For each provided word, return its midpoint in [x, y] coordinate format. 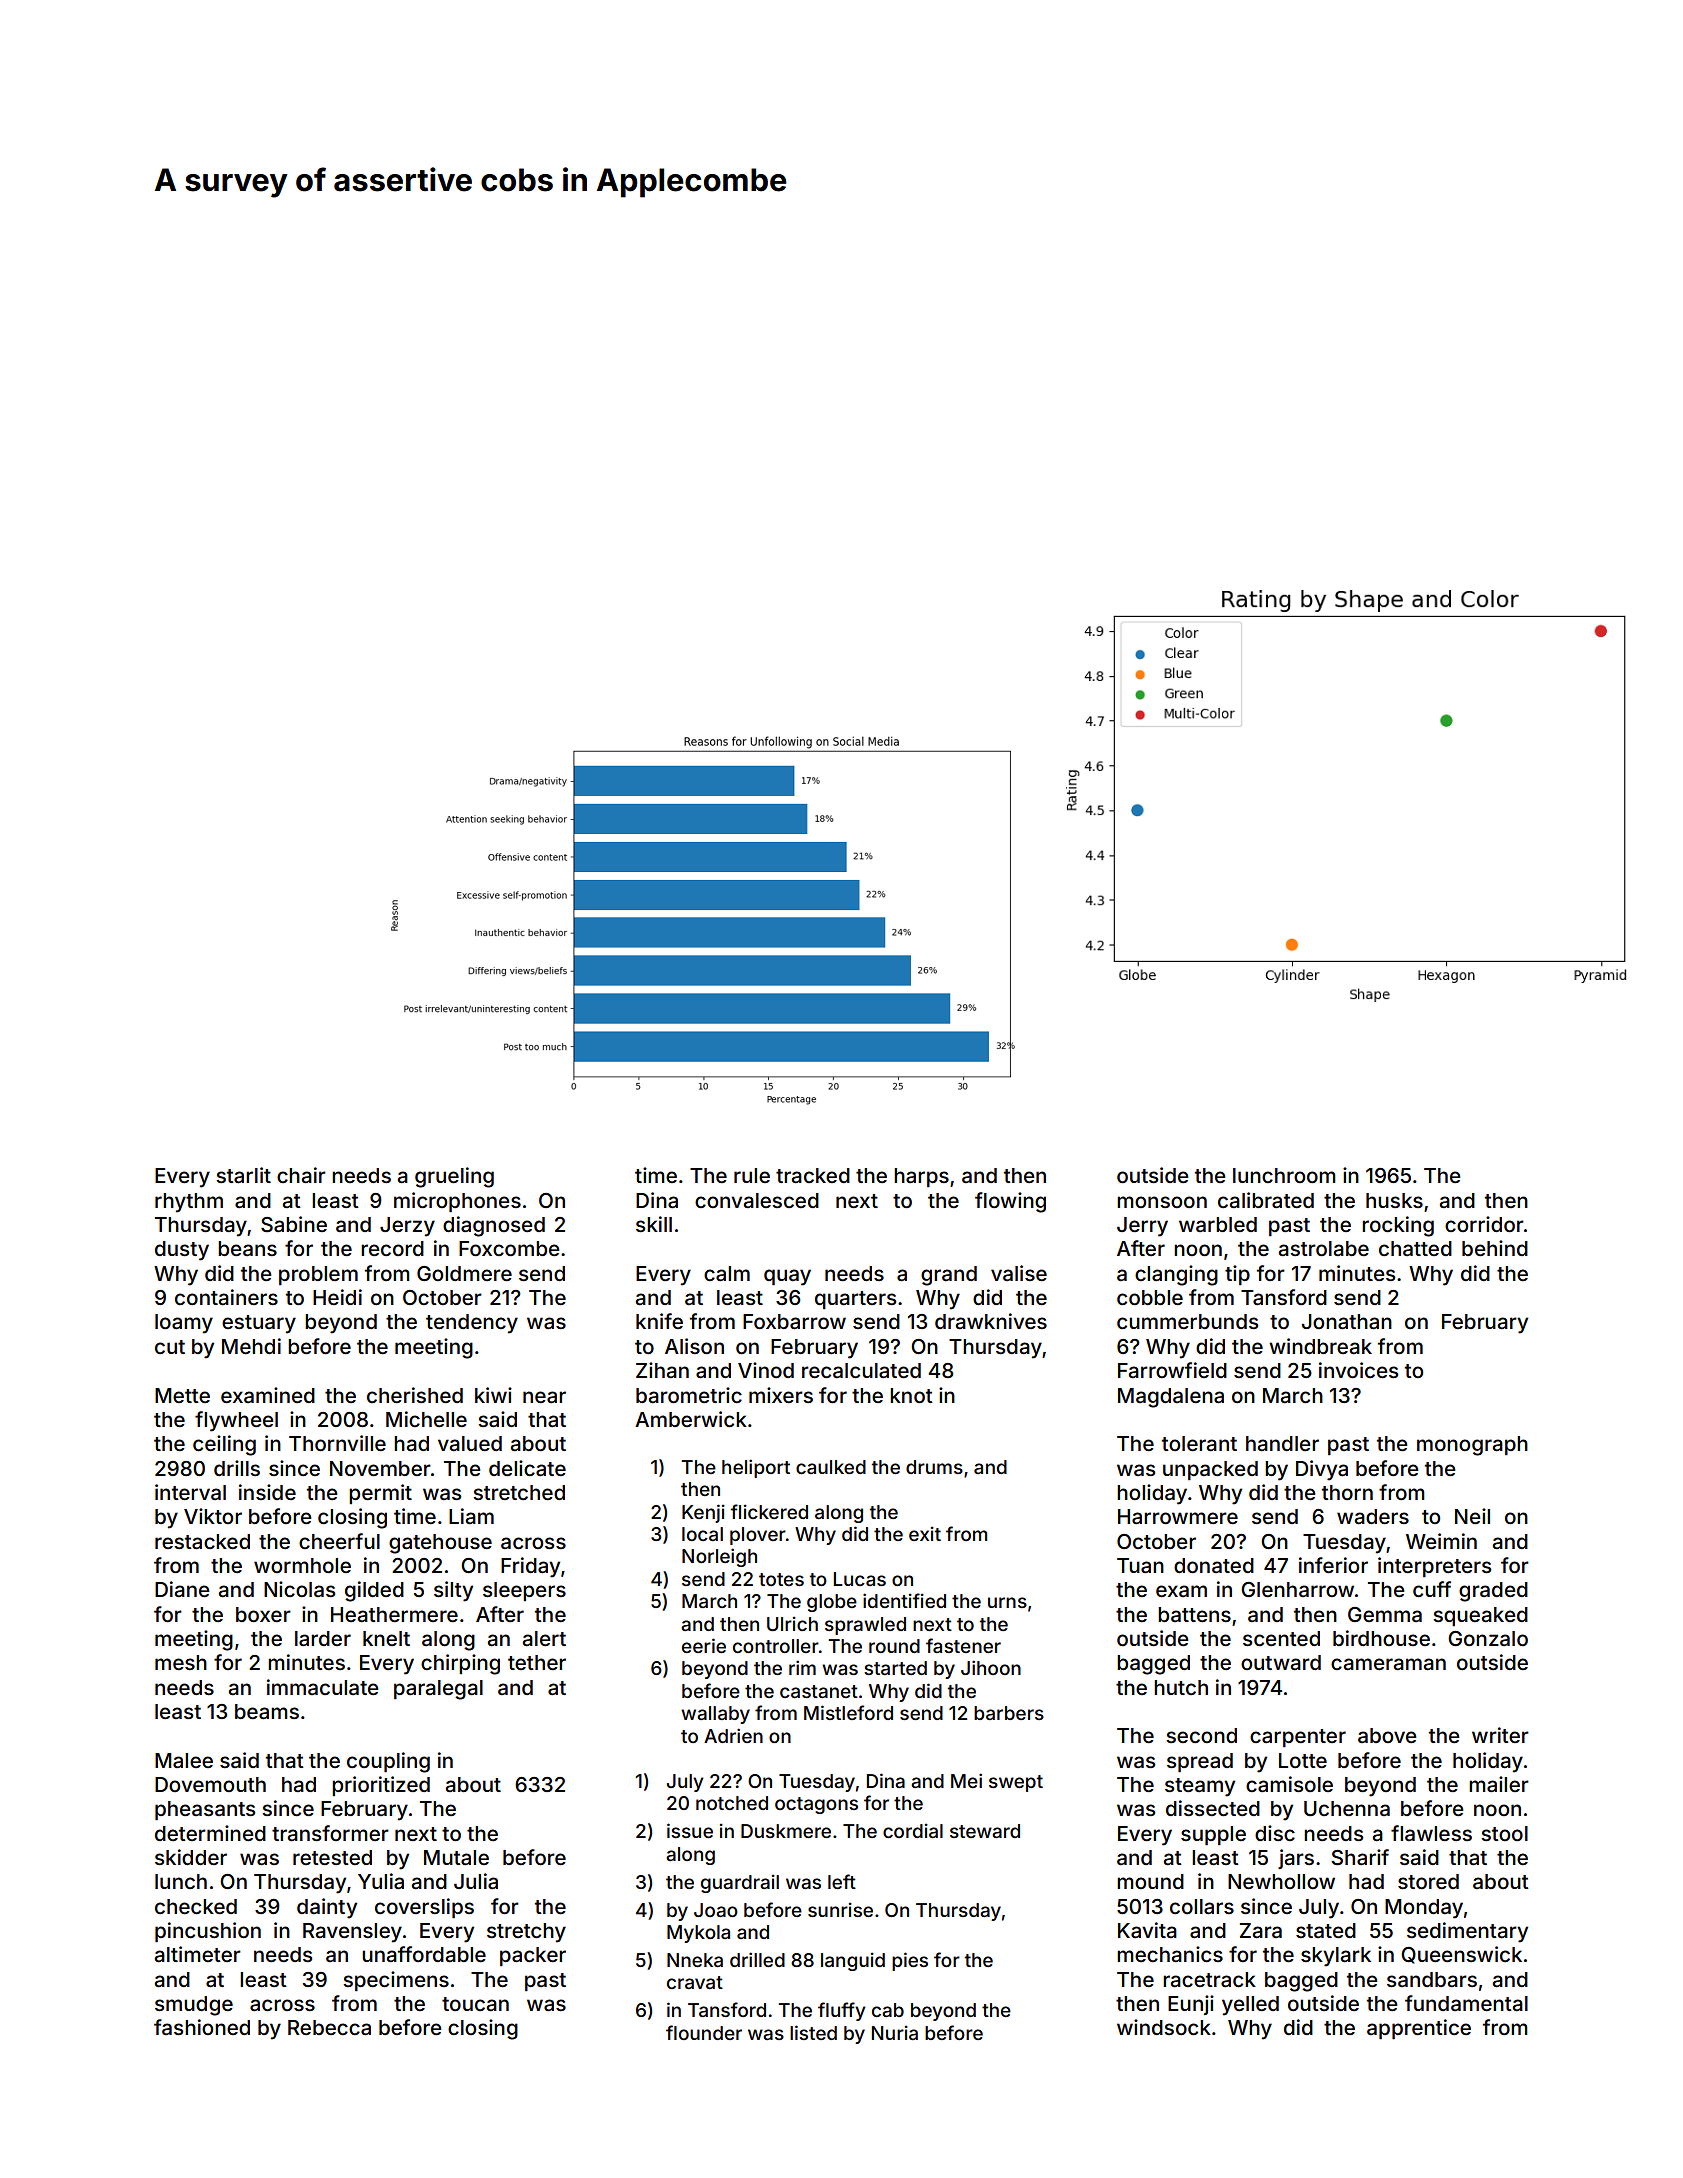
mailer [1499, 1784]
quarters [855, 1300]
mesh [181, 1662]
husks [1394, 1200]
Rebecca [329, 2027]
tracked [813, 1175]
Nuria [895, 2033]
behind [1495, 1248]
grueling [454, 1177]
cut [170, 1347]
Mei [966, 1780]
